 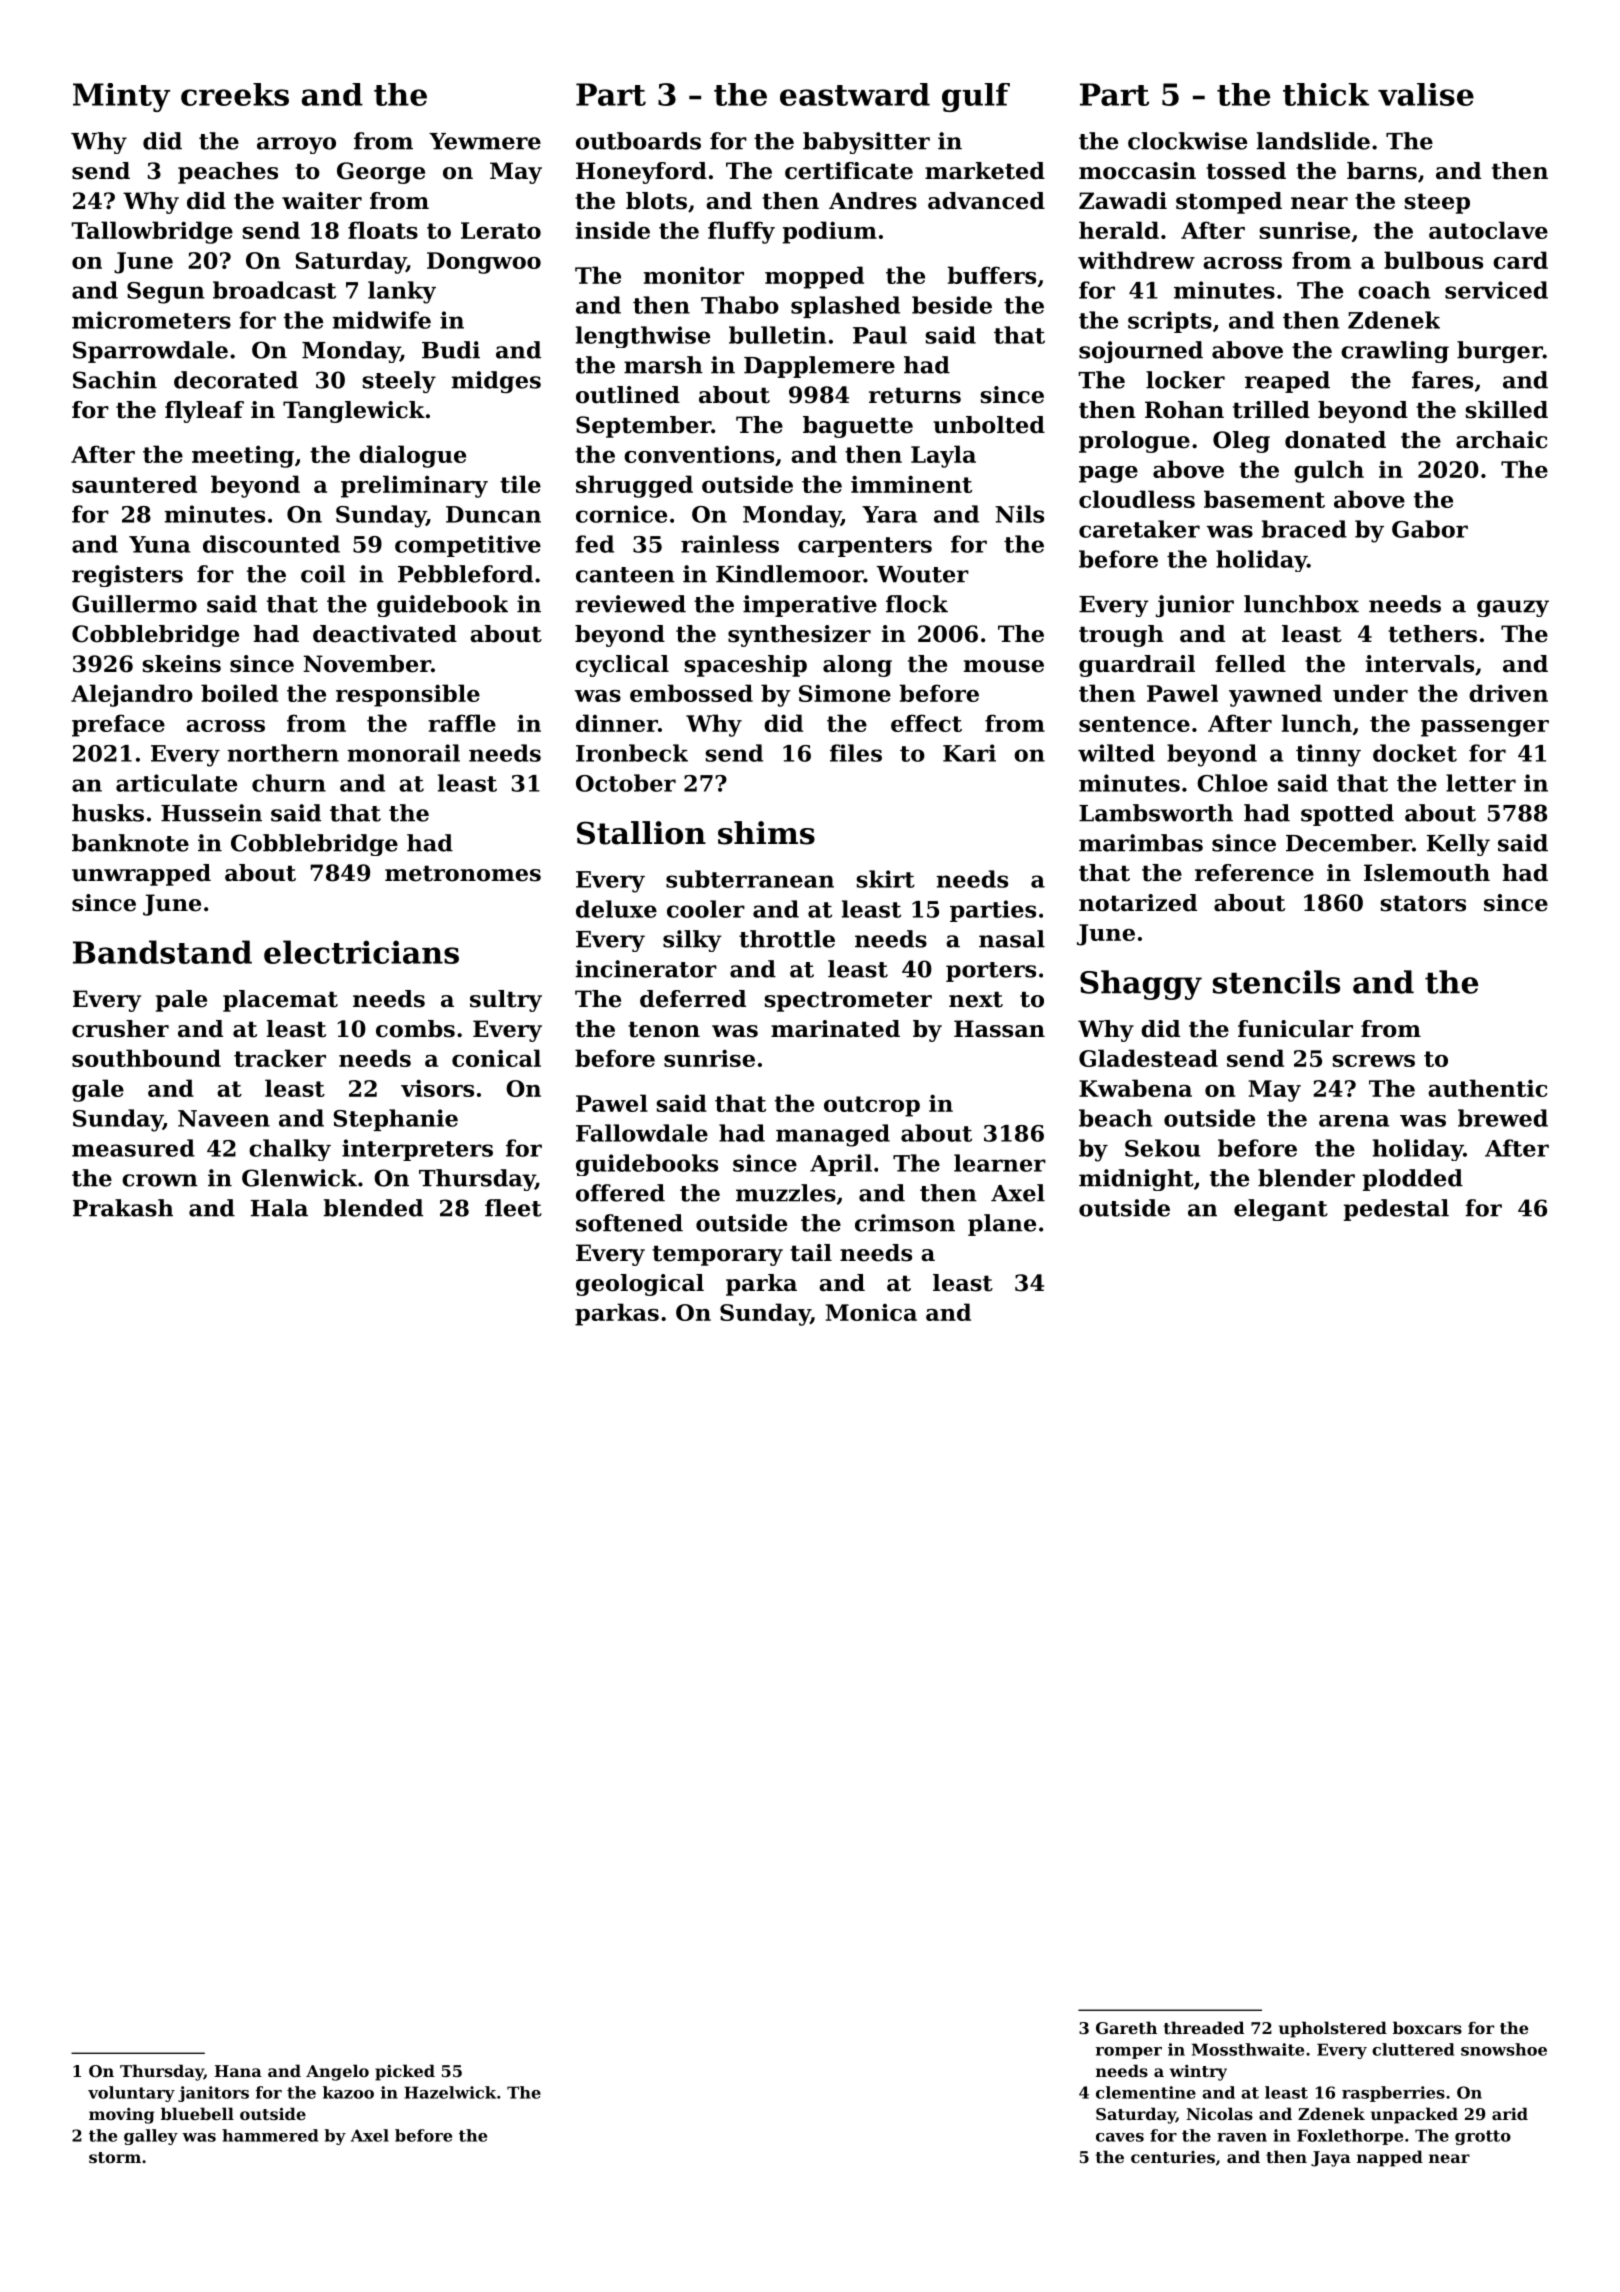 What do you see at coordinates (810, 606) in the screenshot?
I see `imperative` at bounding box center [810, 606].
